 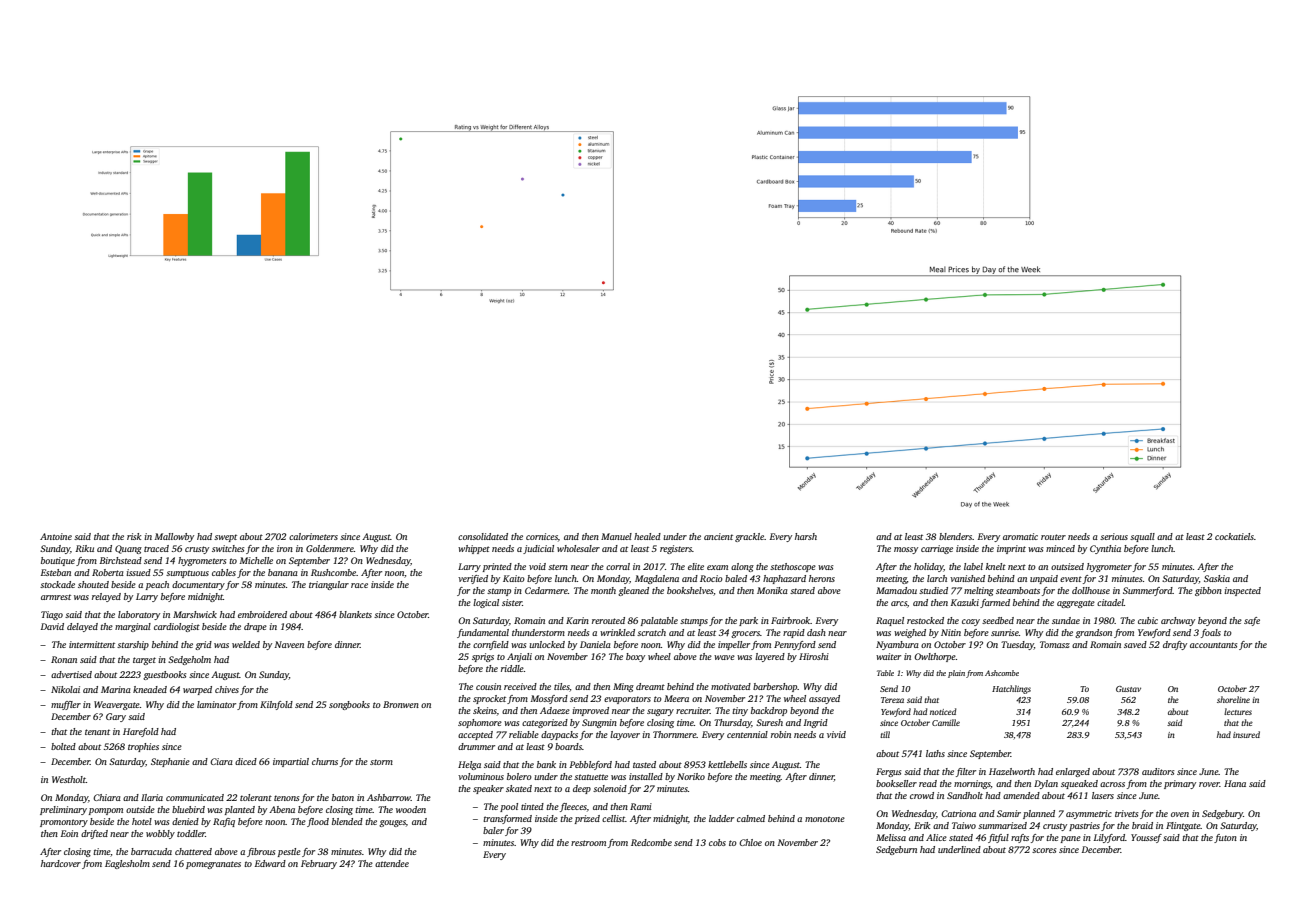 What do you see at coordinates (64, 659) in the document?
I see `Ronan` at bounding box center [64, 659].
